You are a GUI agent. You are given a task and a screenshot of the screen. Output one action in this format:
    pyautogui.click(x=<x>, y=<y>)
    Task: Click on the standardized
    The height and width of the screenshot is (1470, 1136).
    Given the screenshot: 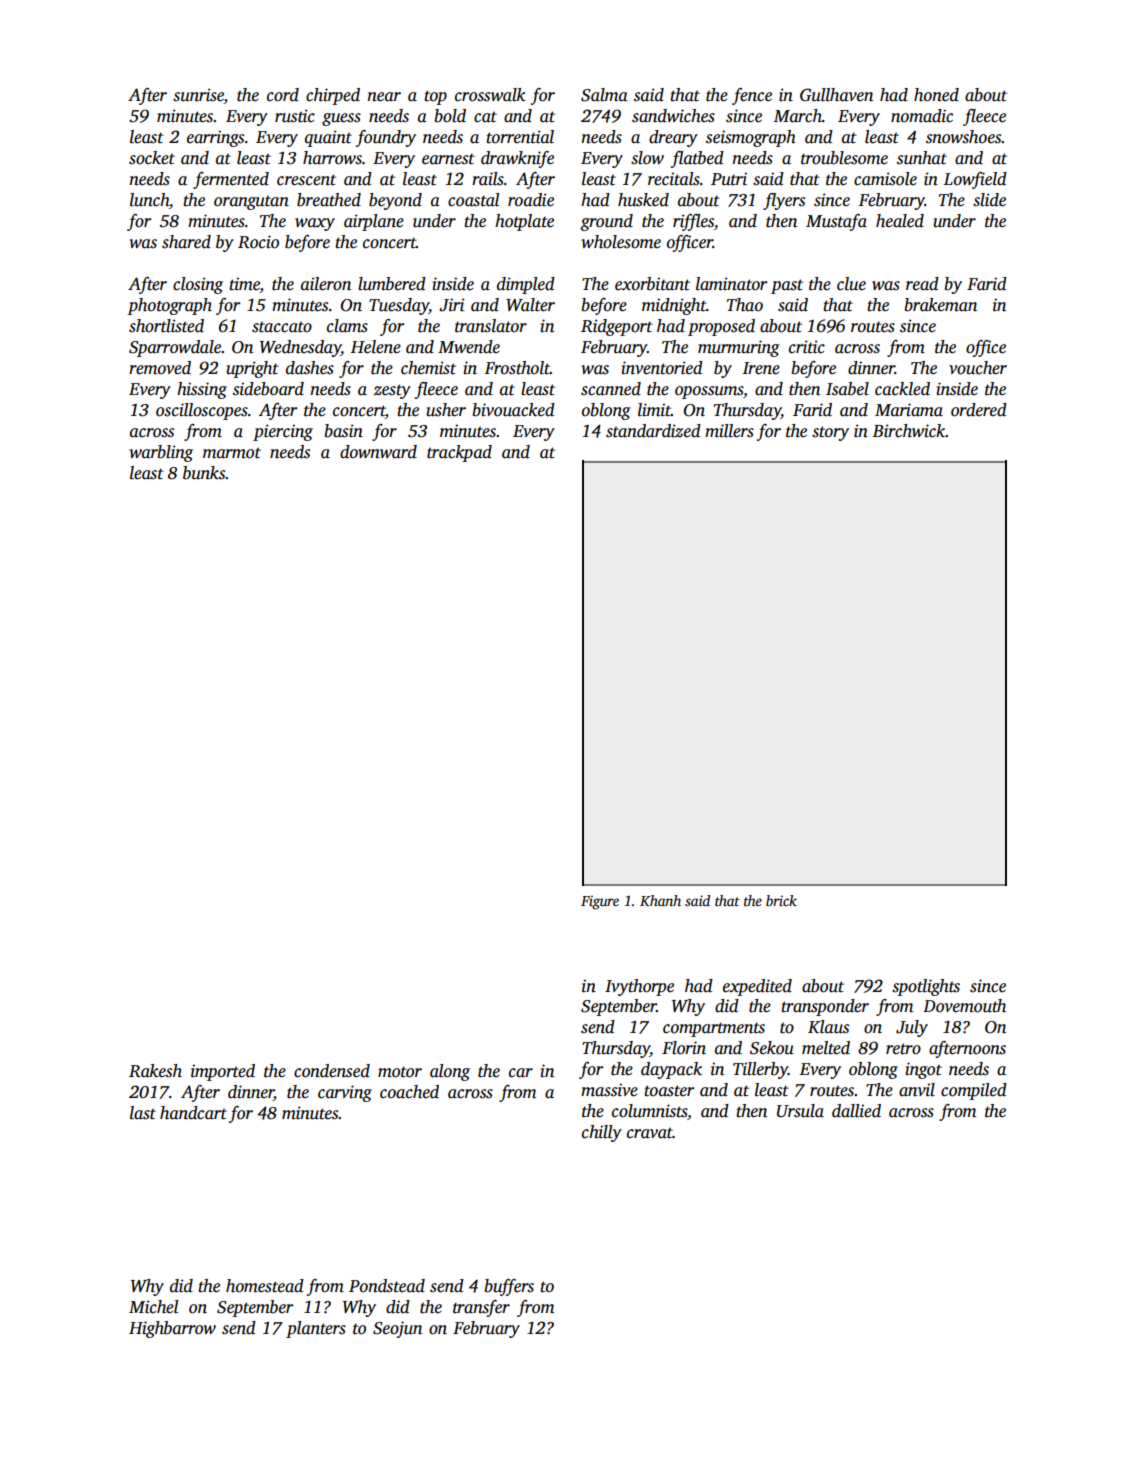 What is the action you would take?
    pyautogui.click(x=653, y=431)
